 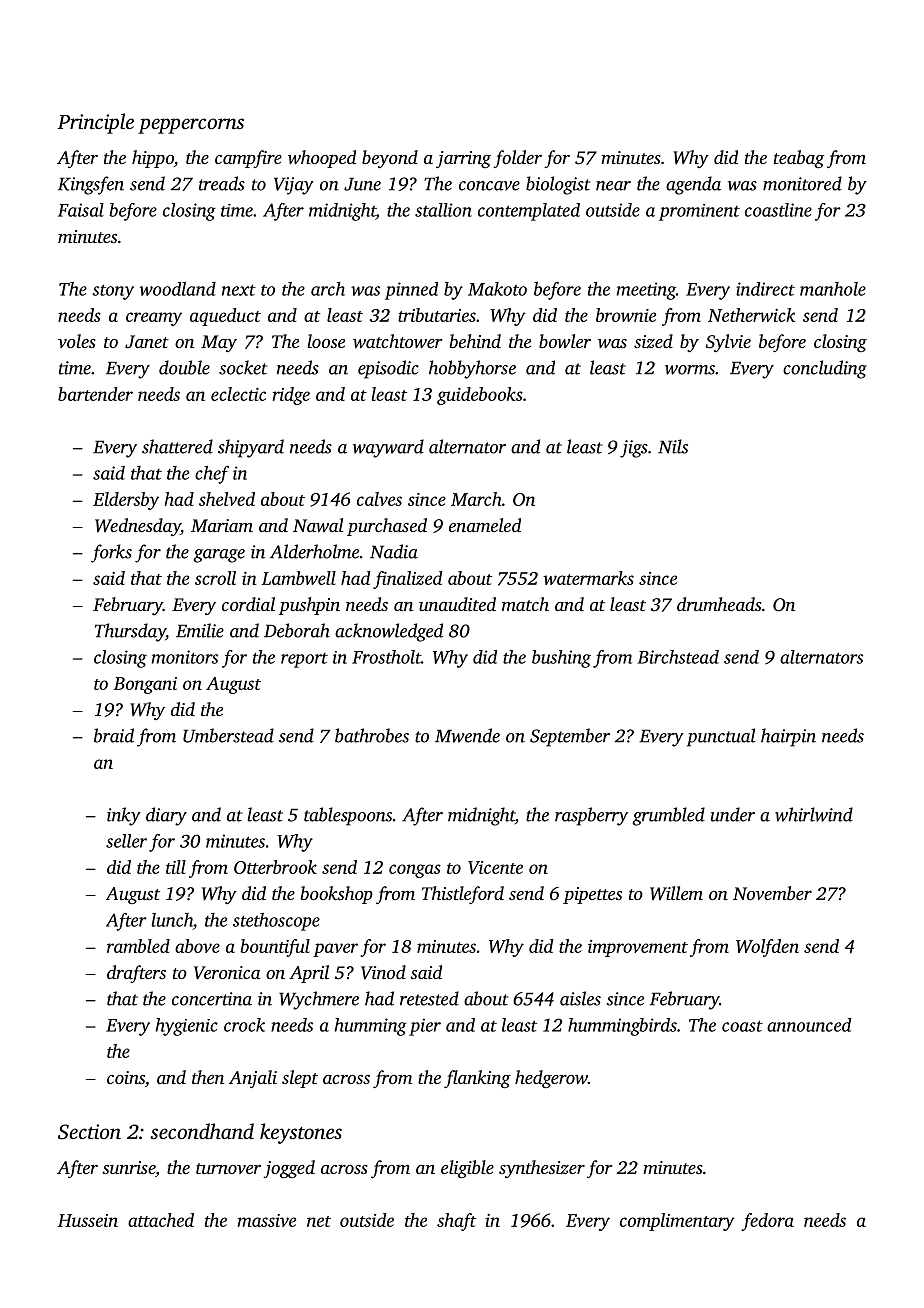 What do you see at coordinates (443, 210) in the image?
I see `stallion` at bounding box center [443, 210].
